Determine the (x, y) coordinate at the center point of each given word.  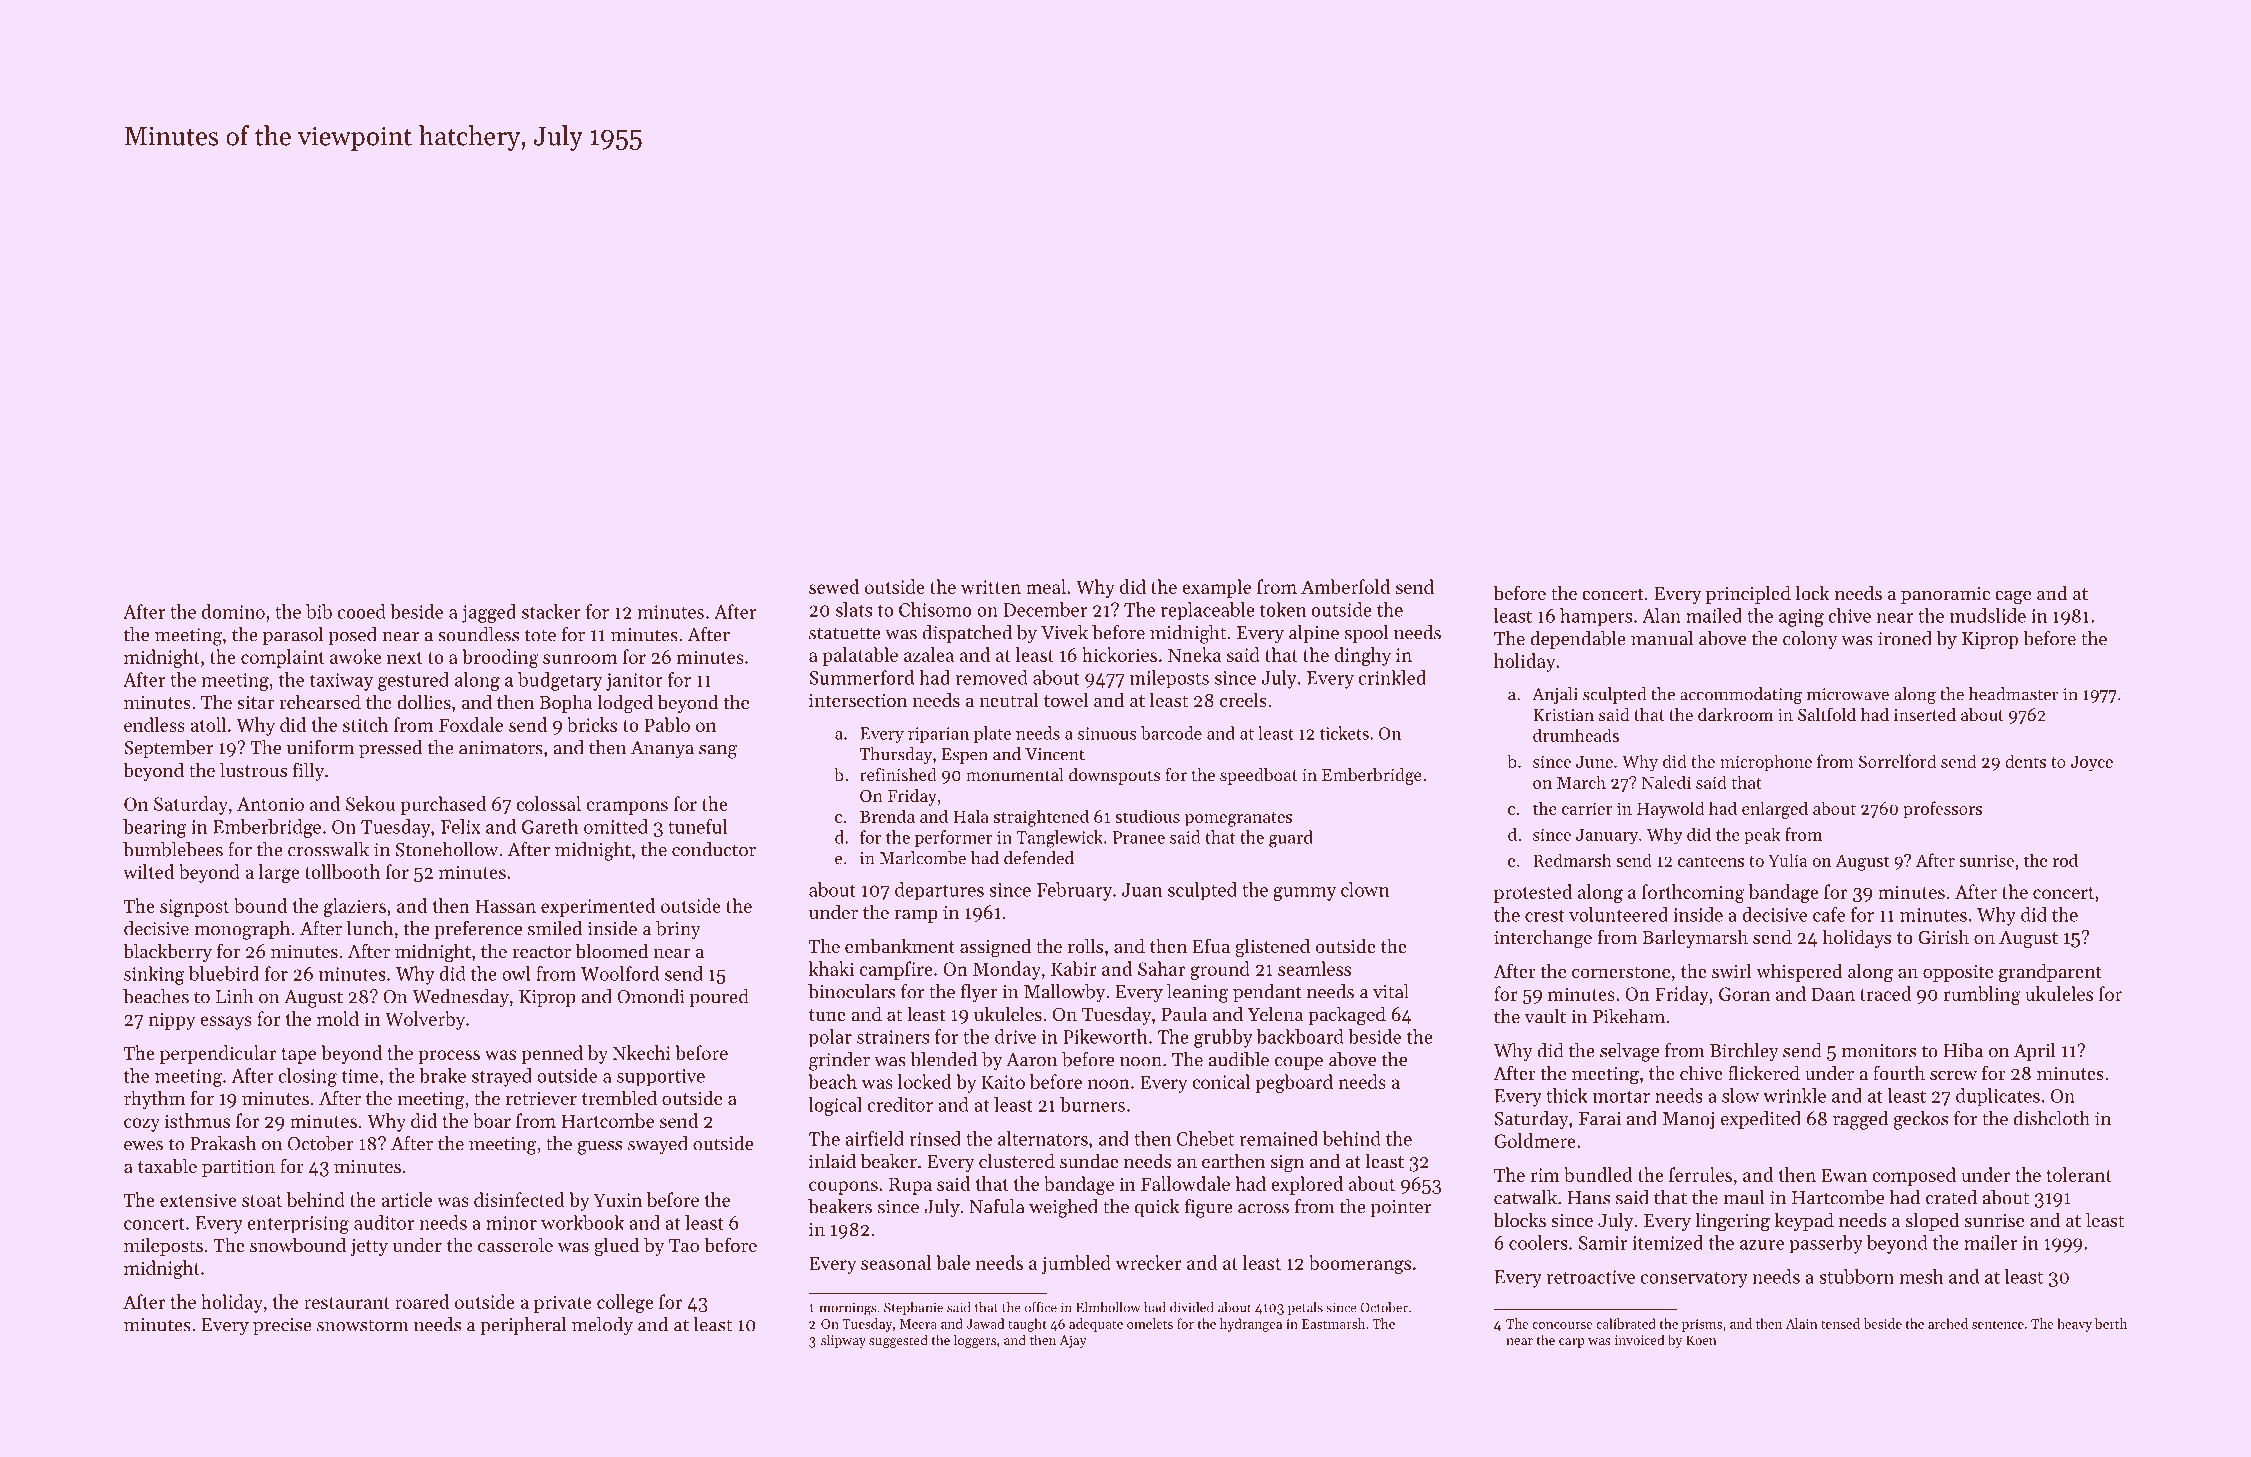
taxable (167, 1166)
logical (835, 1106)
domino (233, 611)
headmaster (2014, 694)
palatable (860, 656)
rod (2065, 860)
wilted (148, 871)
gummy (1304, 894)
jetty (369, 1247)
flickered (1764, 1072)
